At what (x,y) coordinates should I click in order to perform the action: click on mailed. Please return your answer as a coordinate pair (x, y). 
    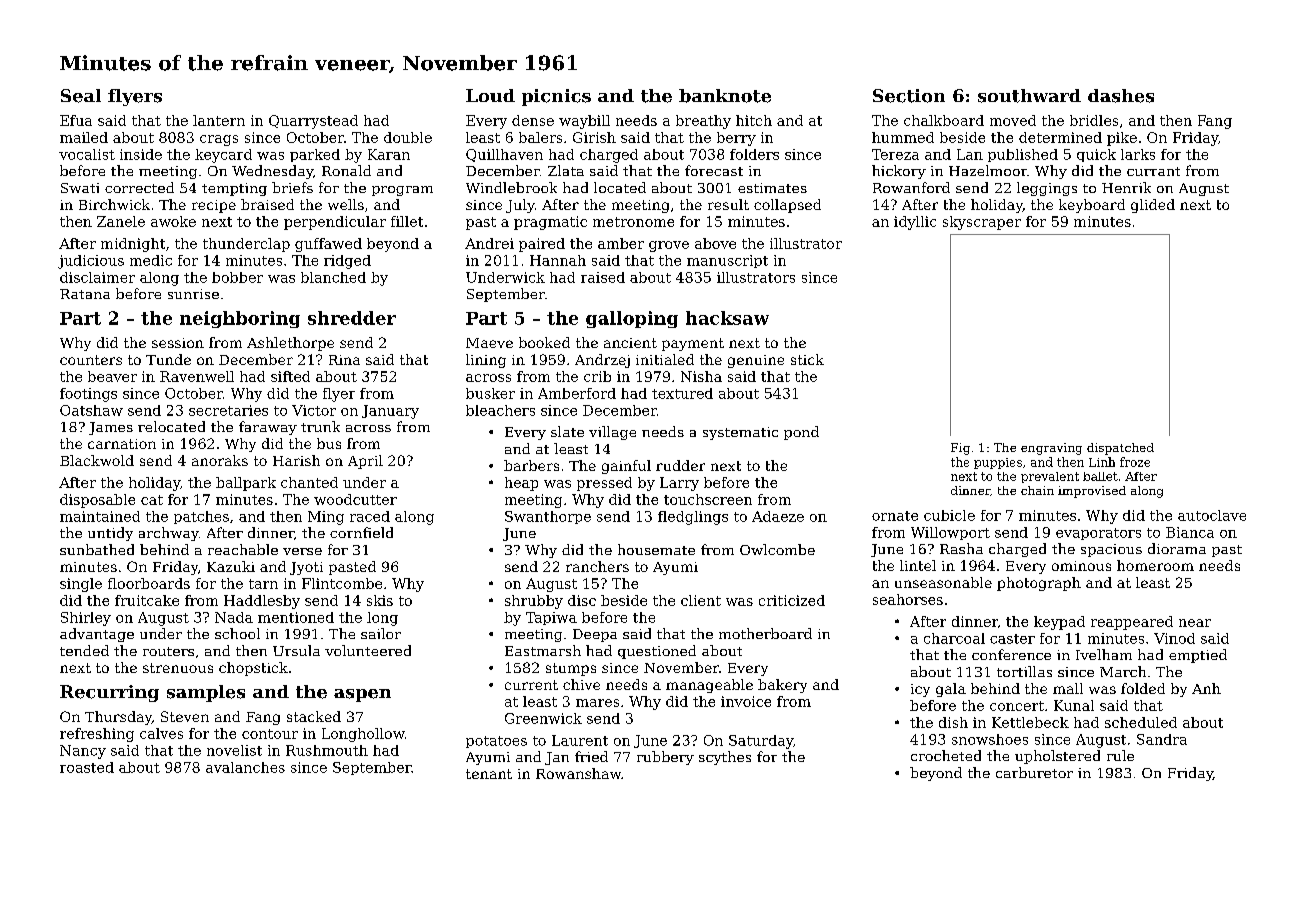
    Looking at the image, I should click on (84, 137).
